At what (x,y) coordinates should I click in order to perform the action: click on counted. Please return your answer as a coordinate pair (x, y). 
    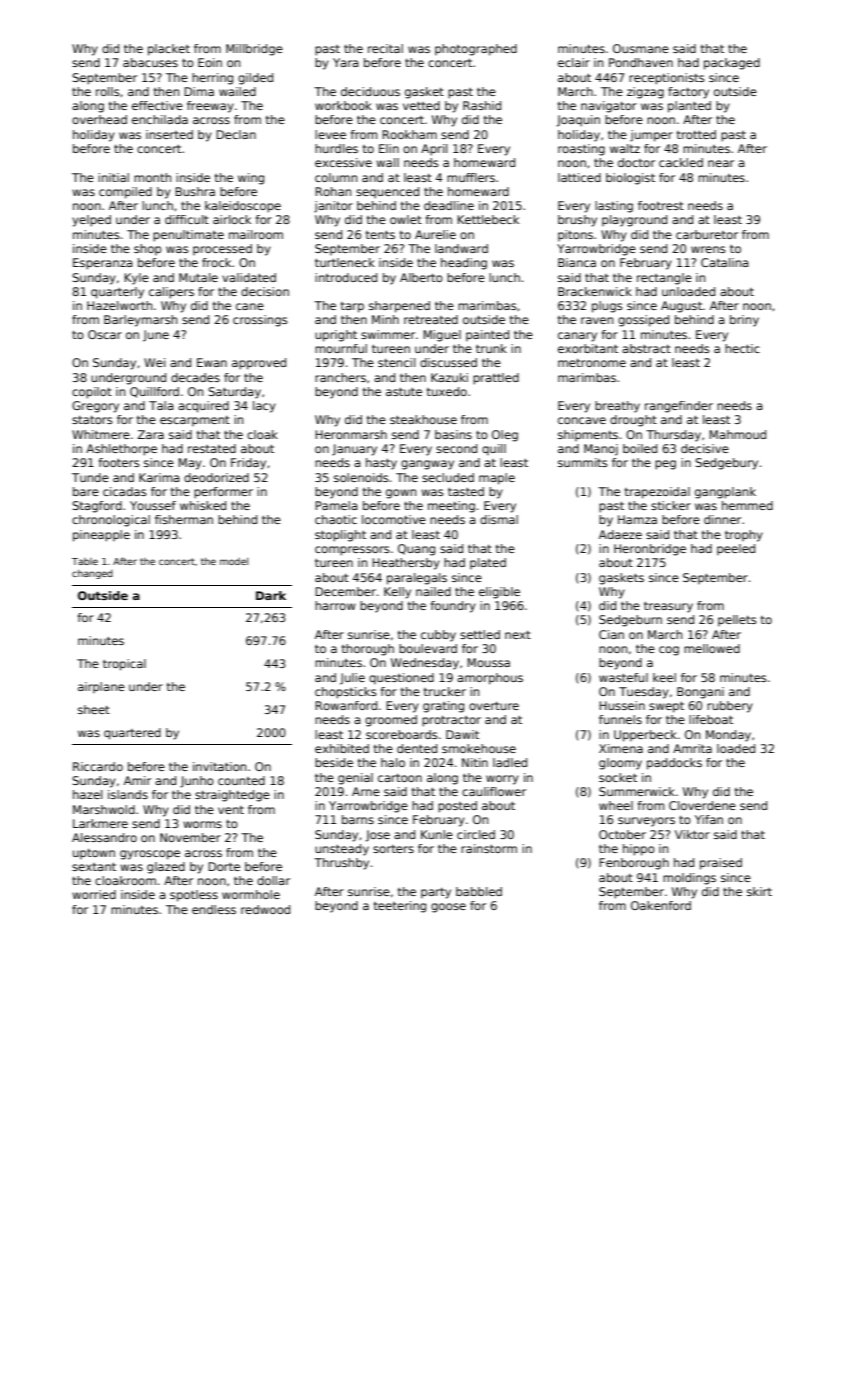
    Looking at the image, I should click on (241, 780).
